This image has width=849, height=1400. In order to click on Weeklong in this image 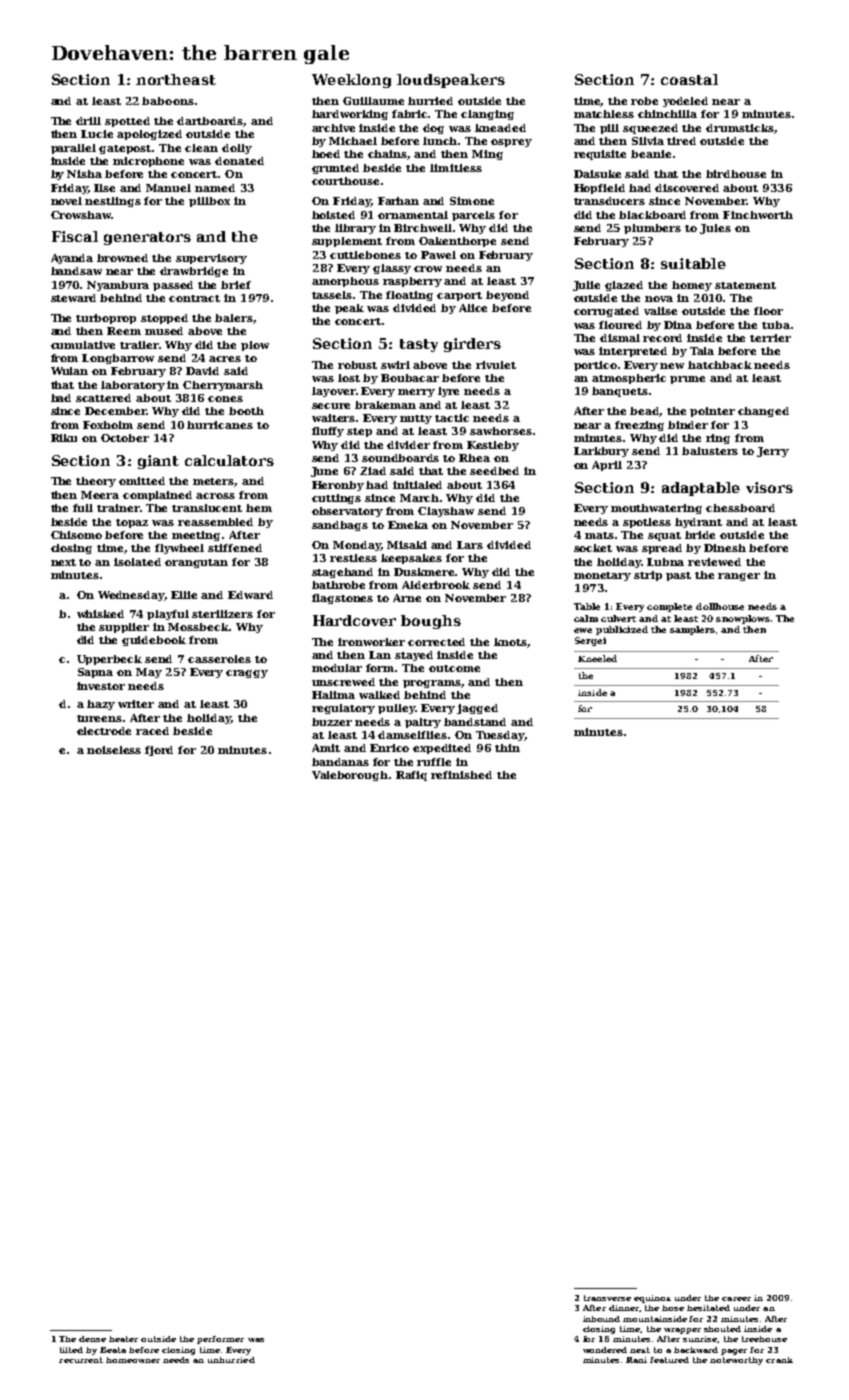, I will do `click(351, 81)`.
